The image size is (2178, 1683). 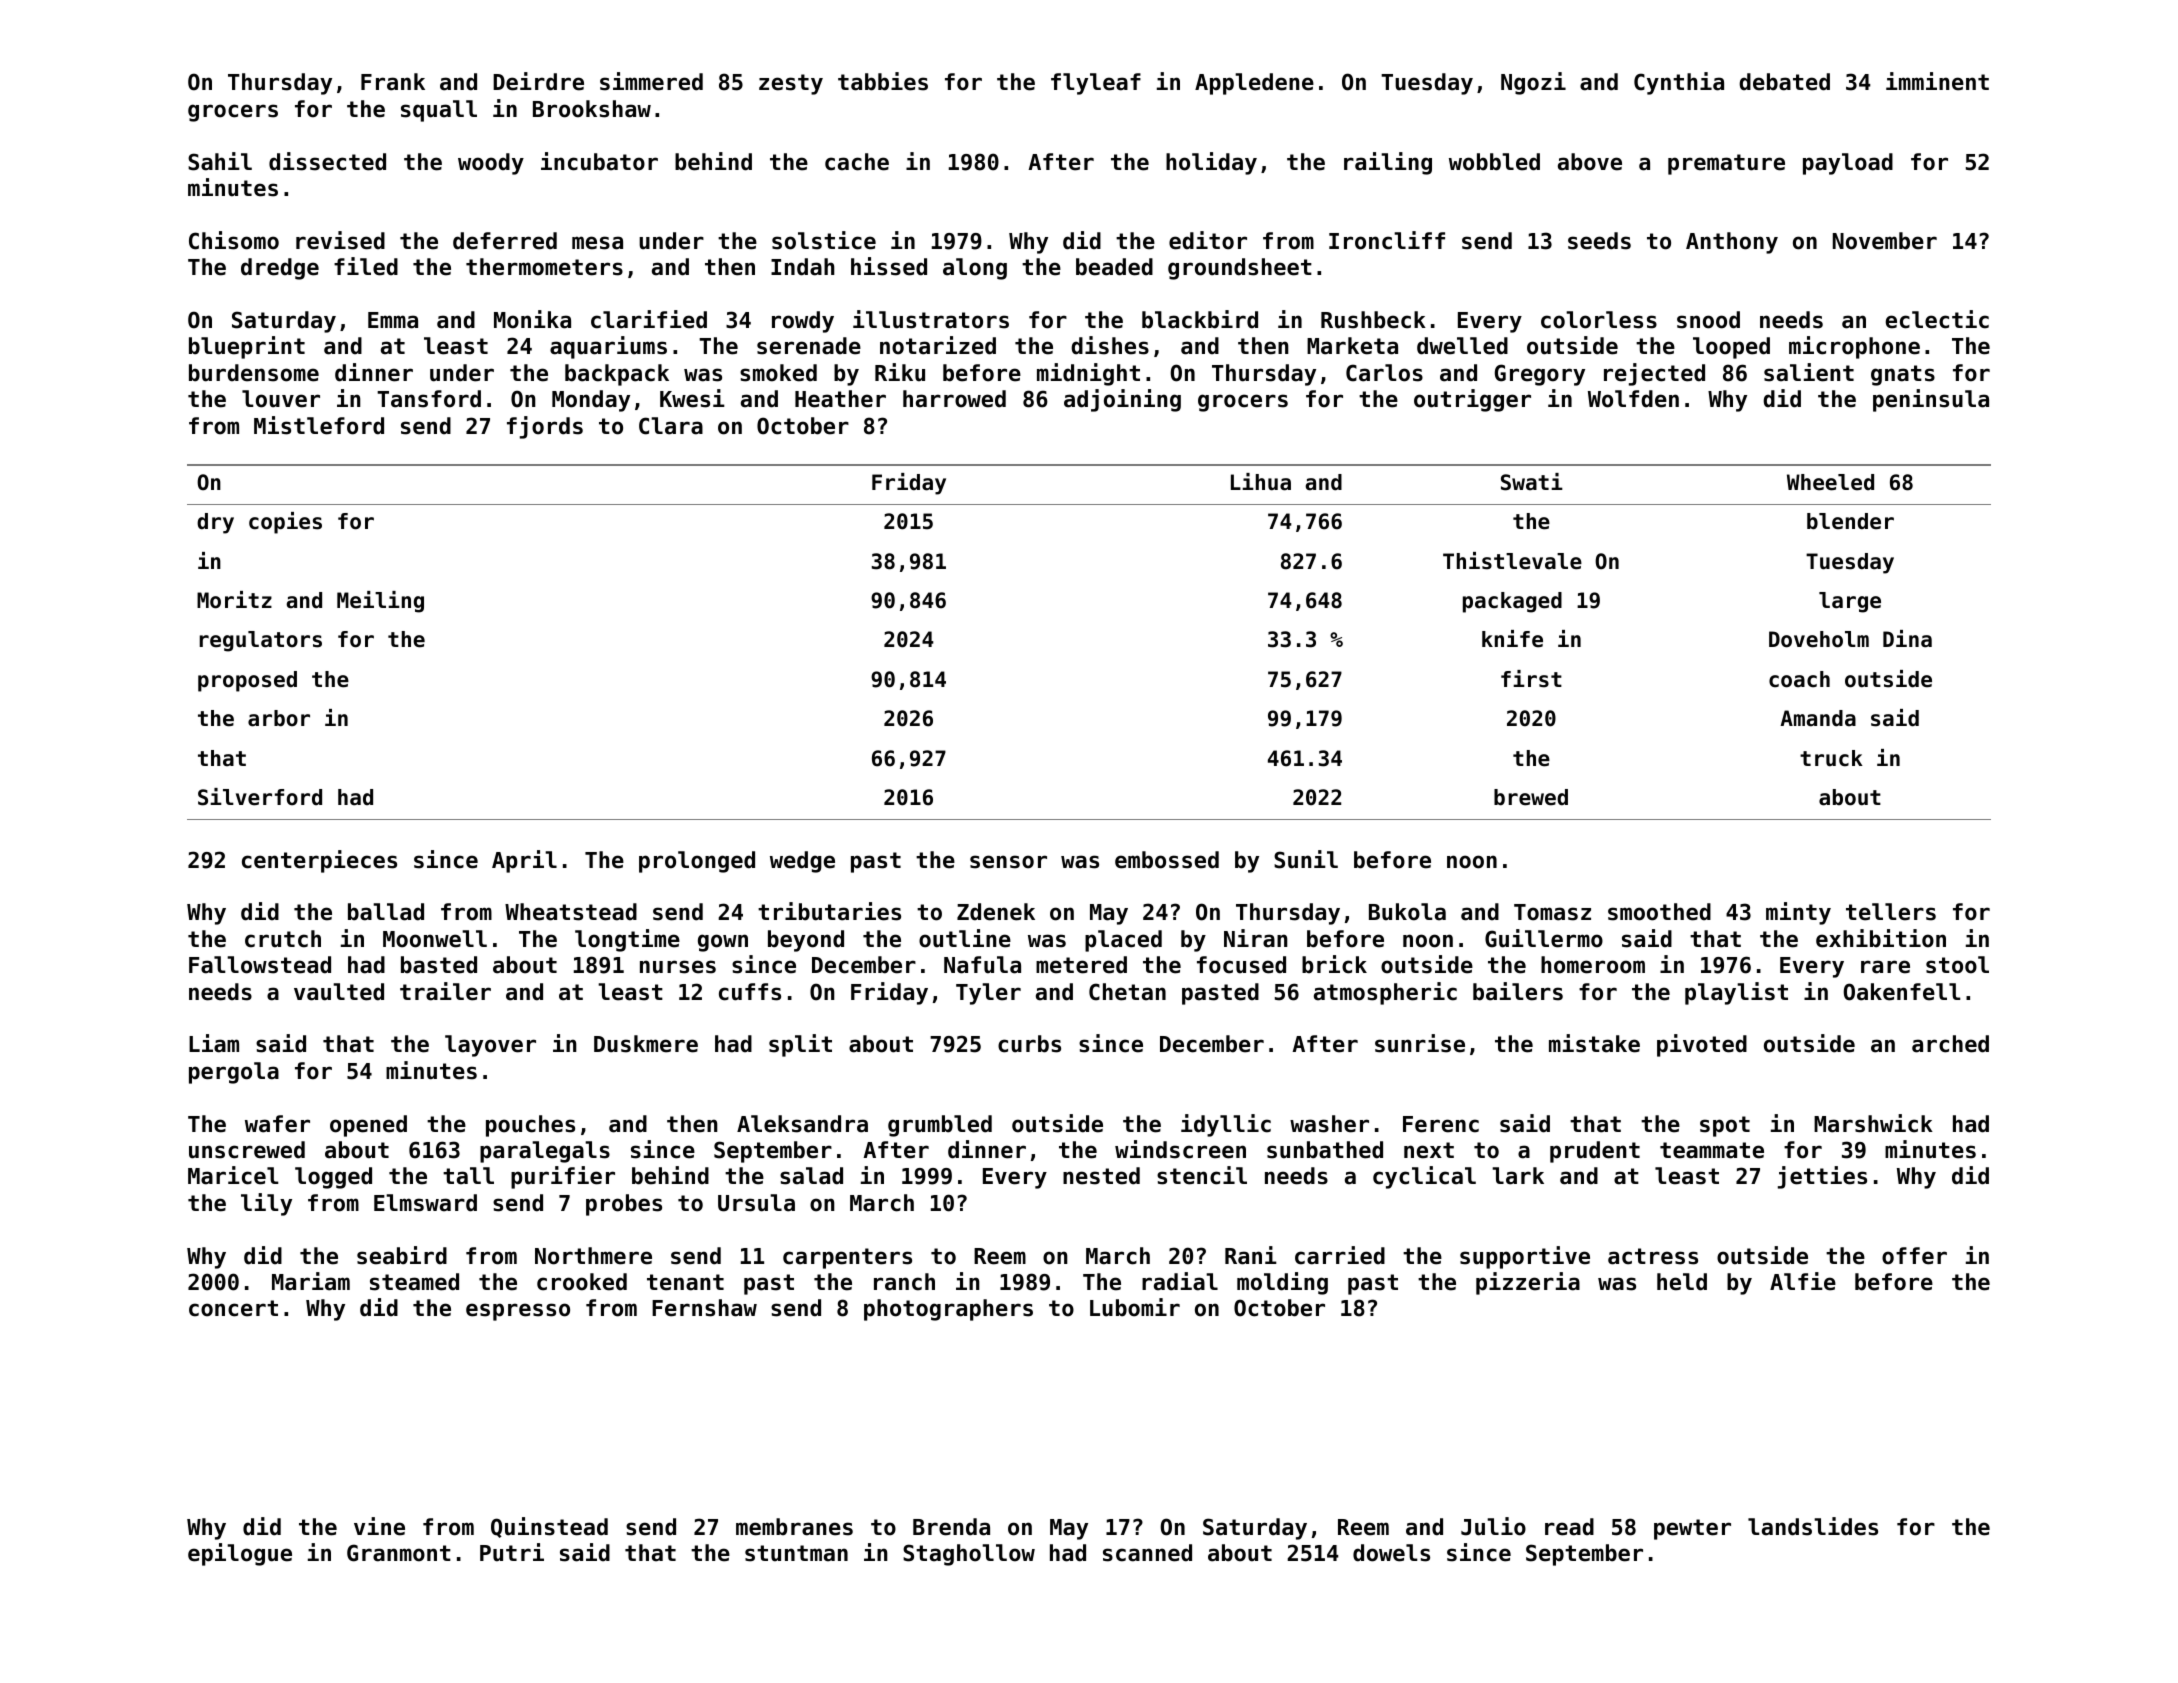 What do you see at coordinates (340, 240) in the screenshot?
I see `revised` at bounding box center [340, 240].
